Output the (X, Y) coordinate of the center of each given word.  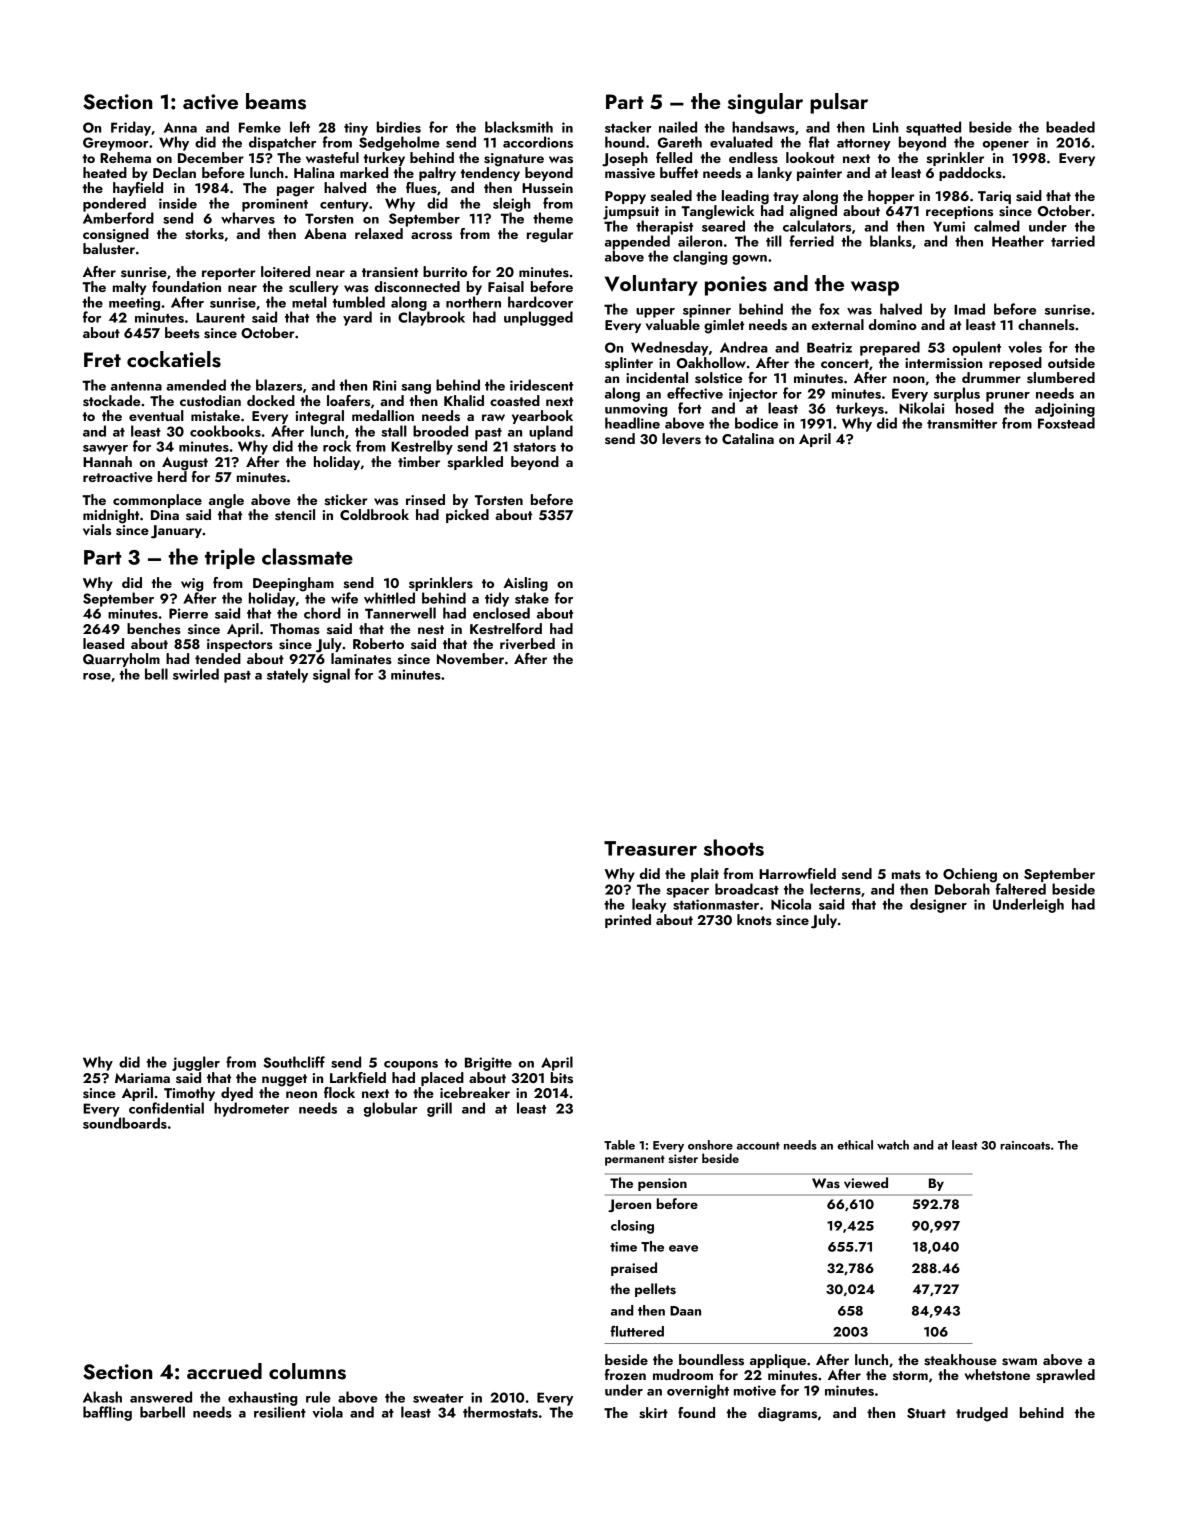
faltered (1021, 889)
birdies (399, 127)
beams (276, 101)
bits (562, 1078)
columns (307, 1371)
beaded (1070, 127)
